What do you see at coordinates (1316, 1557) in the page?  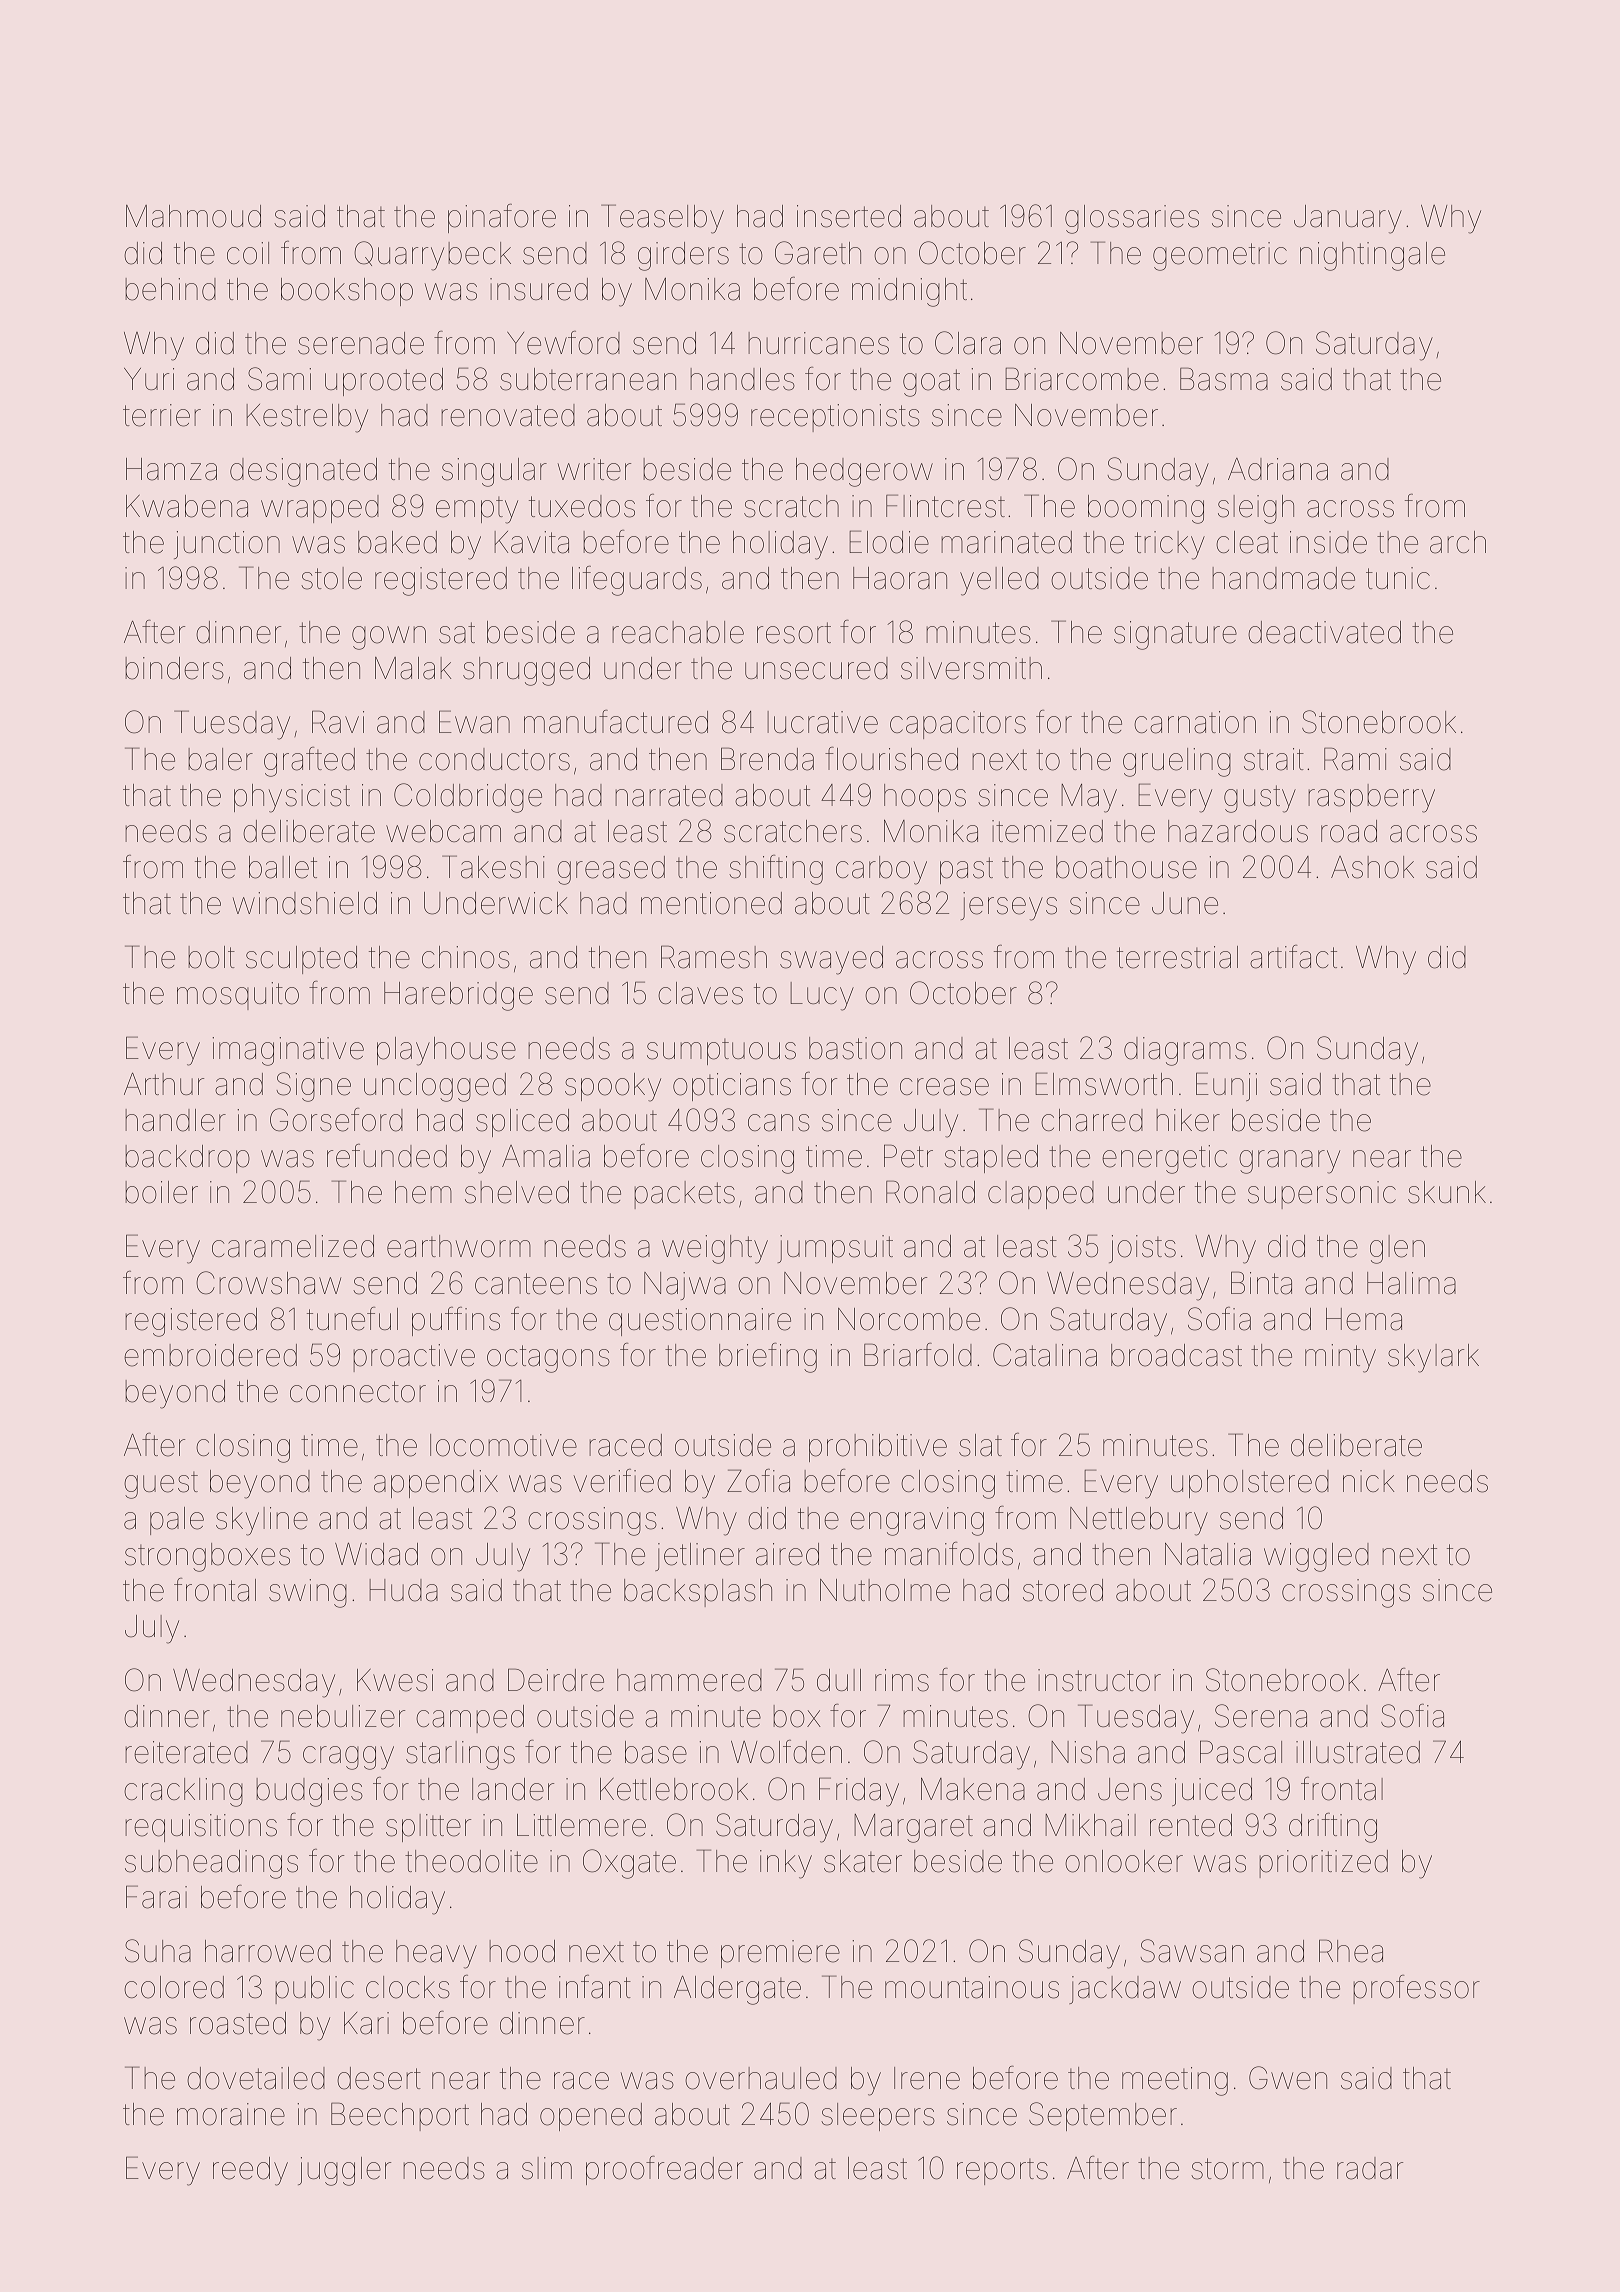 I see `wiggled` at bounding box center [1316, 1557].
